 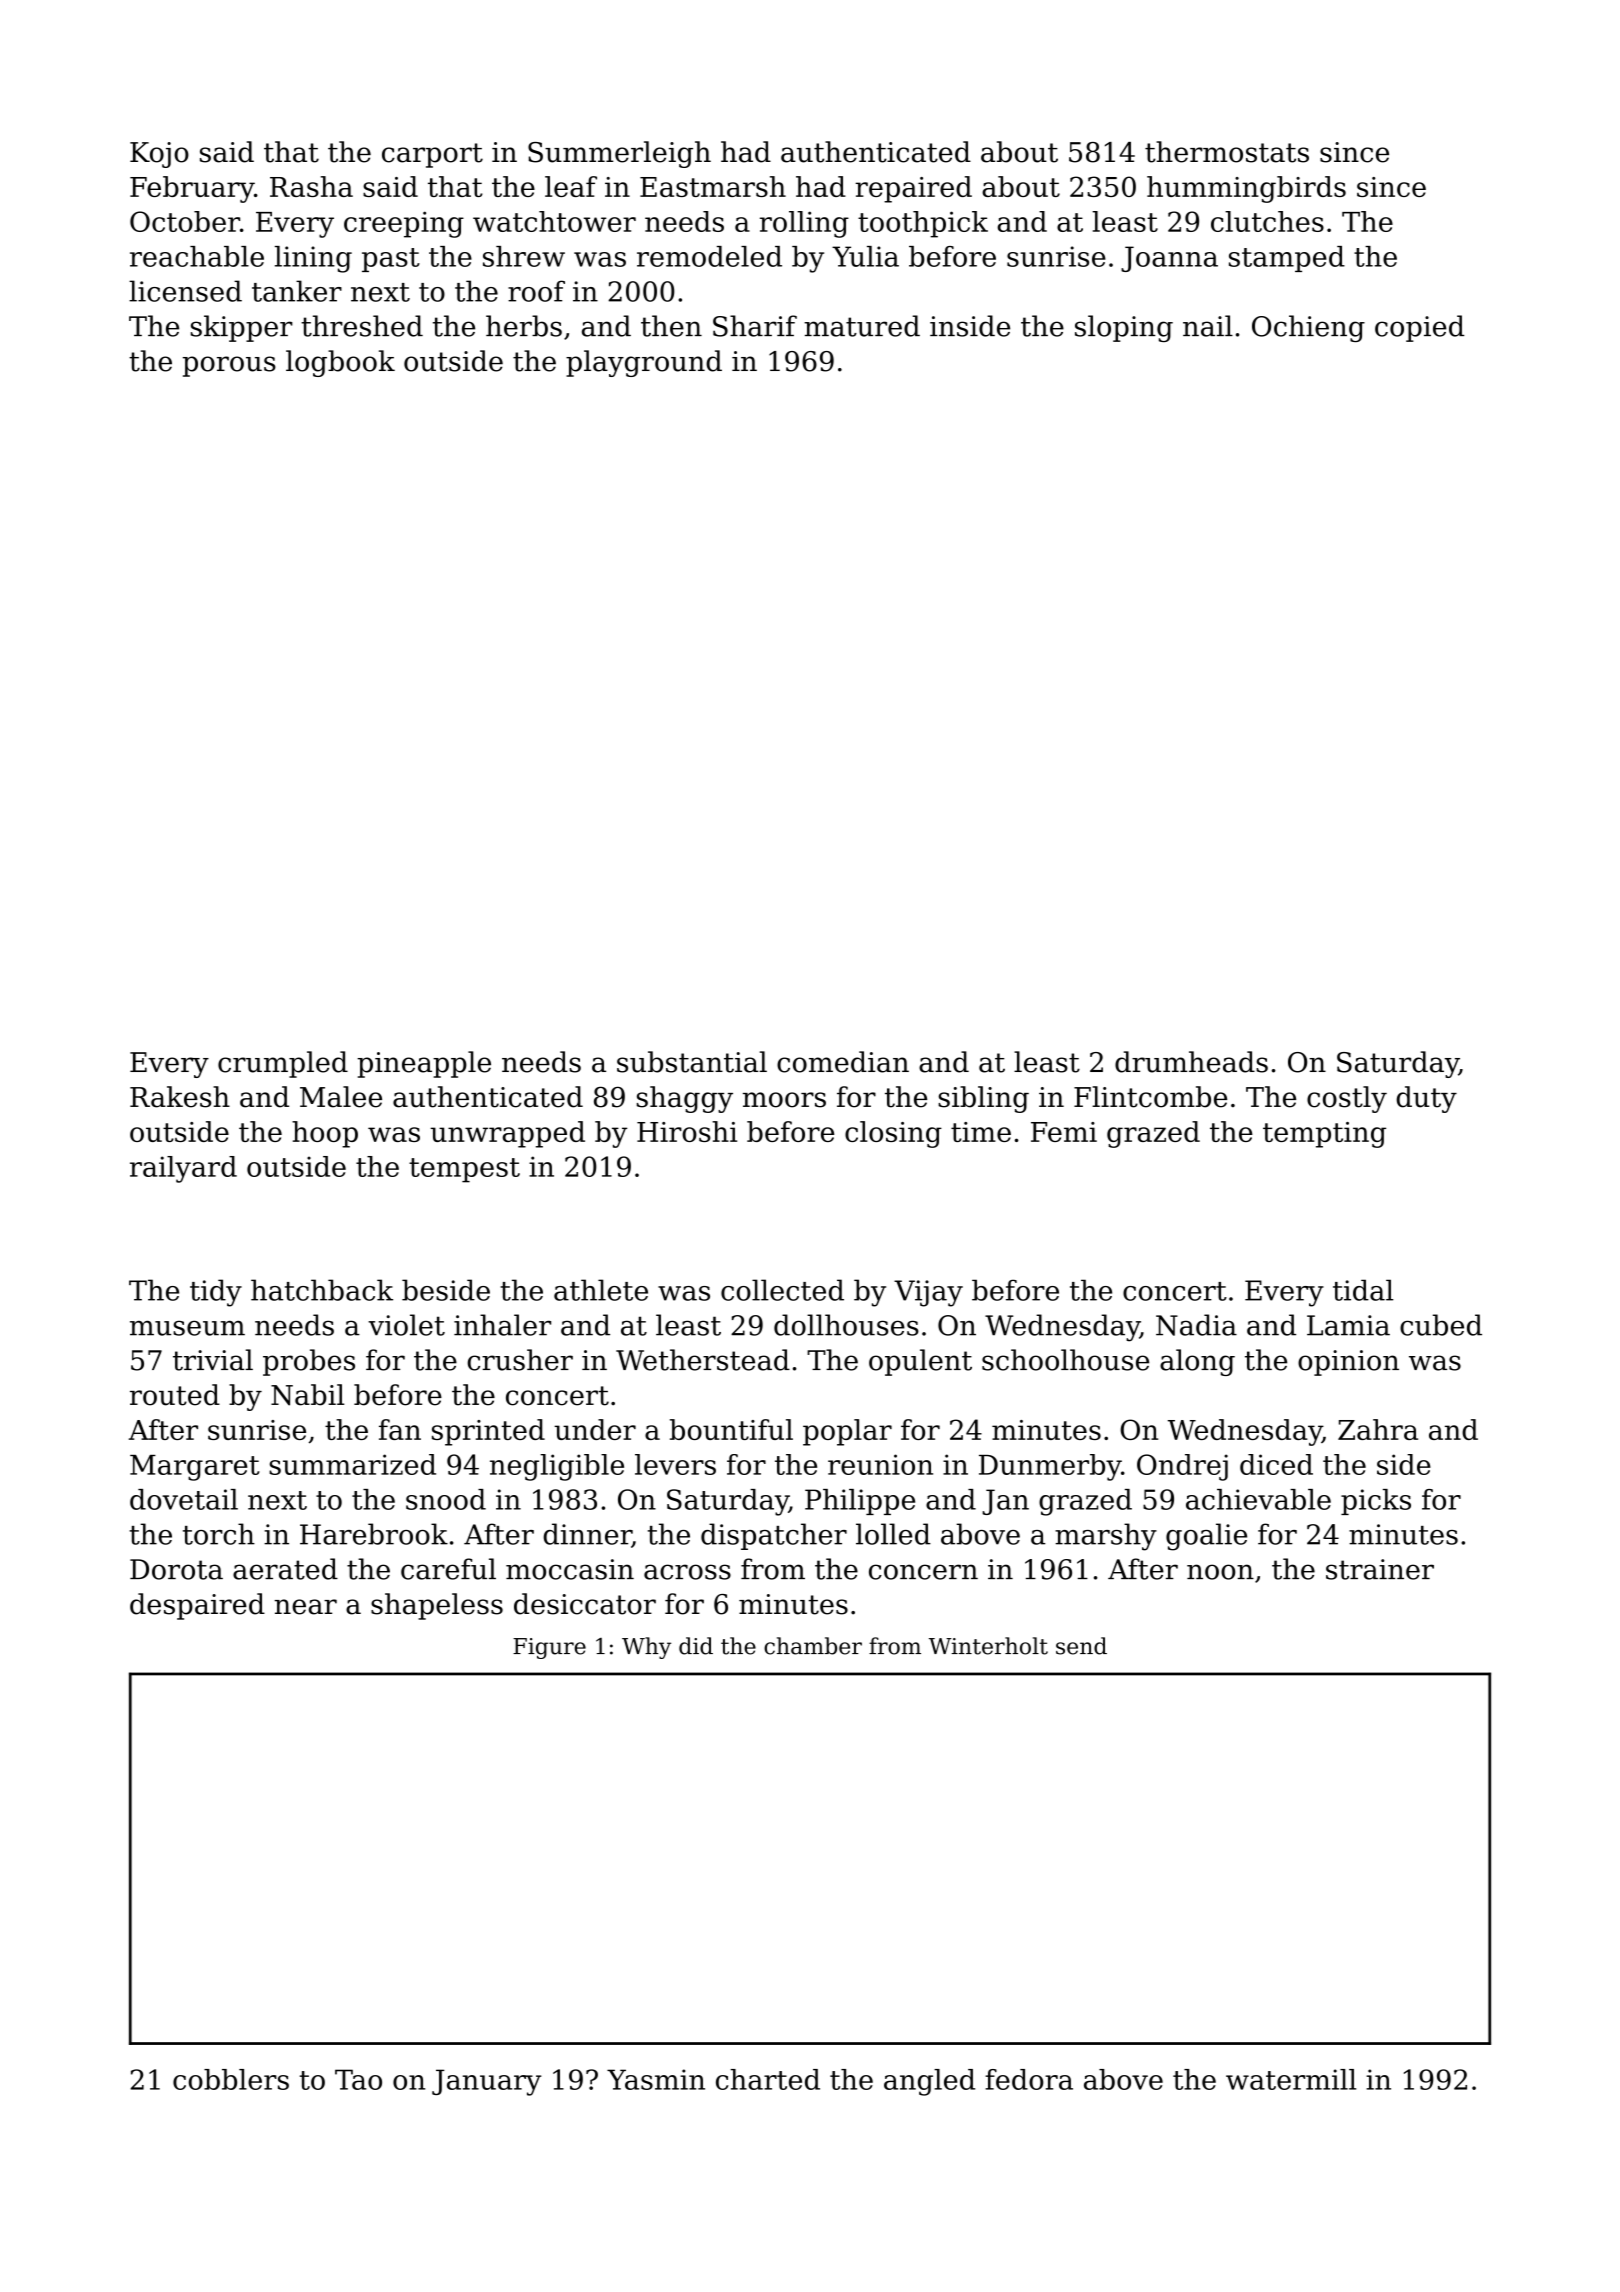 What do you see at coordinates (1420, 328) in the image?
I see `copied` at bounding box center [1420, 328].
